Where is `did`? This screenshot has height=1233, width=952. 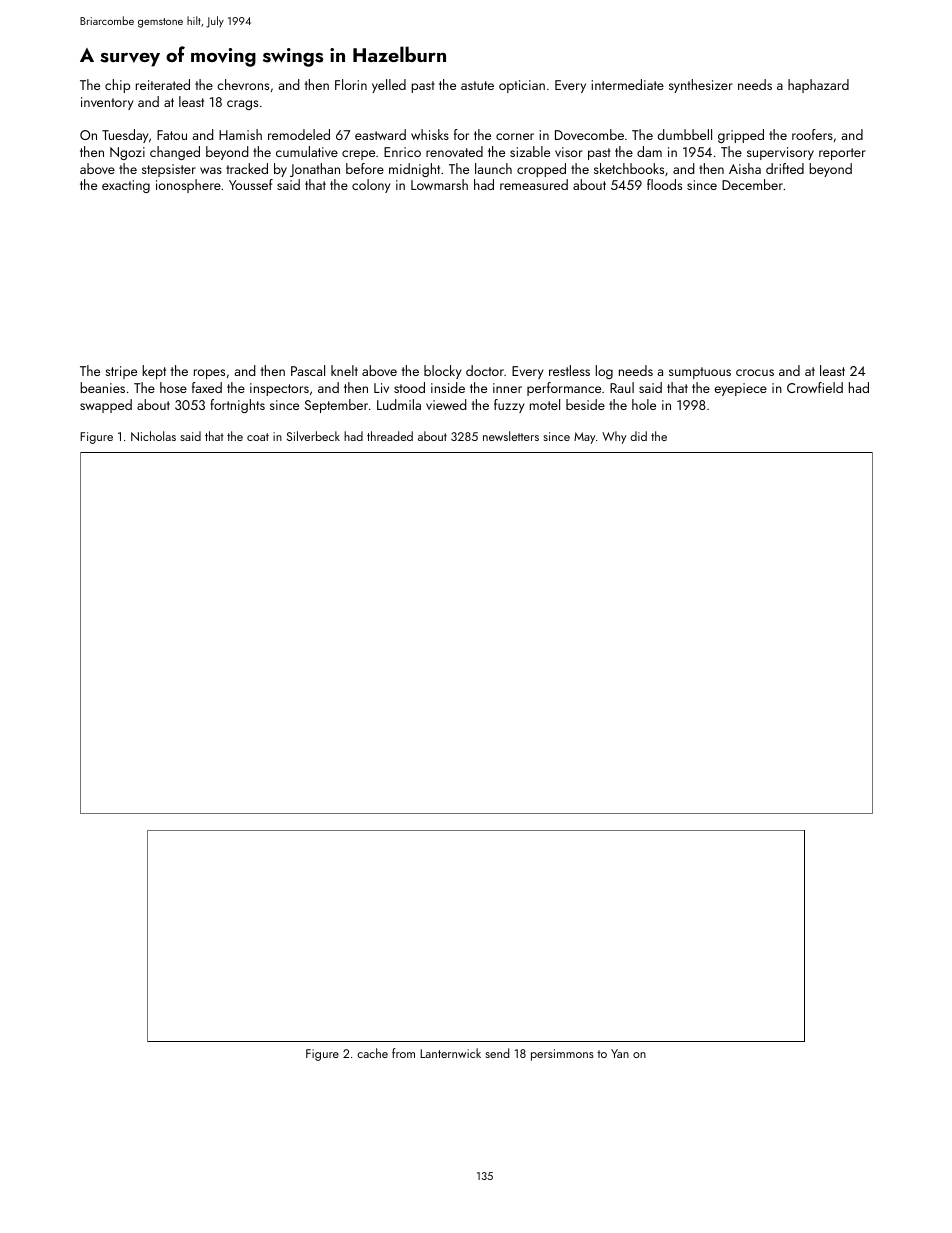 did is located at coordinates (638, 436).
